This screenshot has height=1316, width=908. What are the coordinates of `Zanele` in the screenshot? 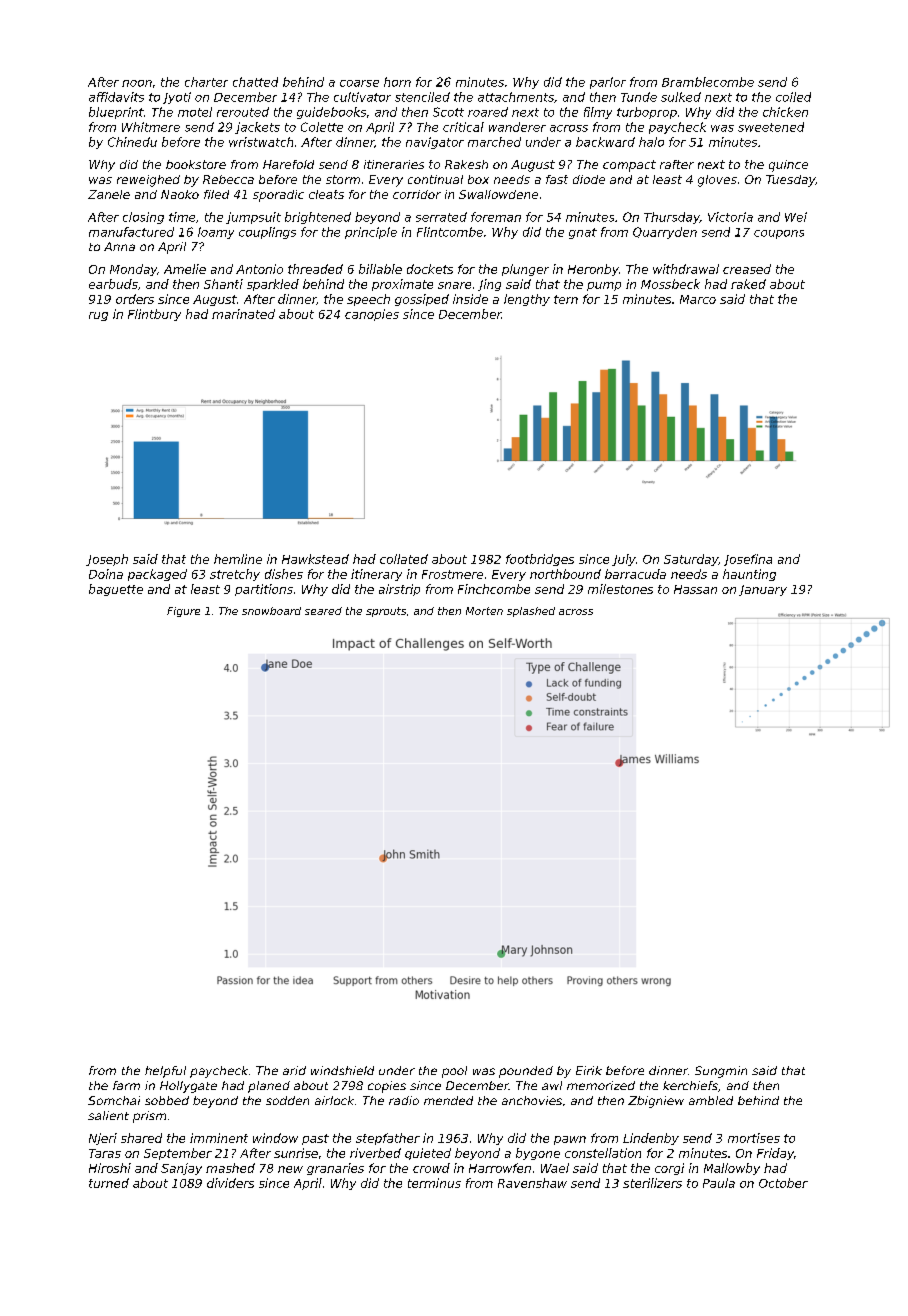 It's located at (109, 194).
